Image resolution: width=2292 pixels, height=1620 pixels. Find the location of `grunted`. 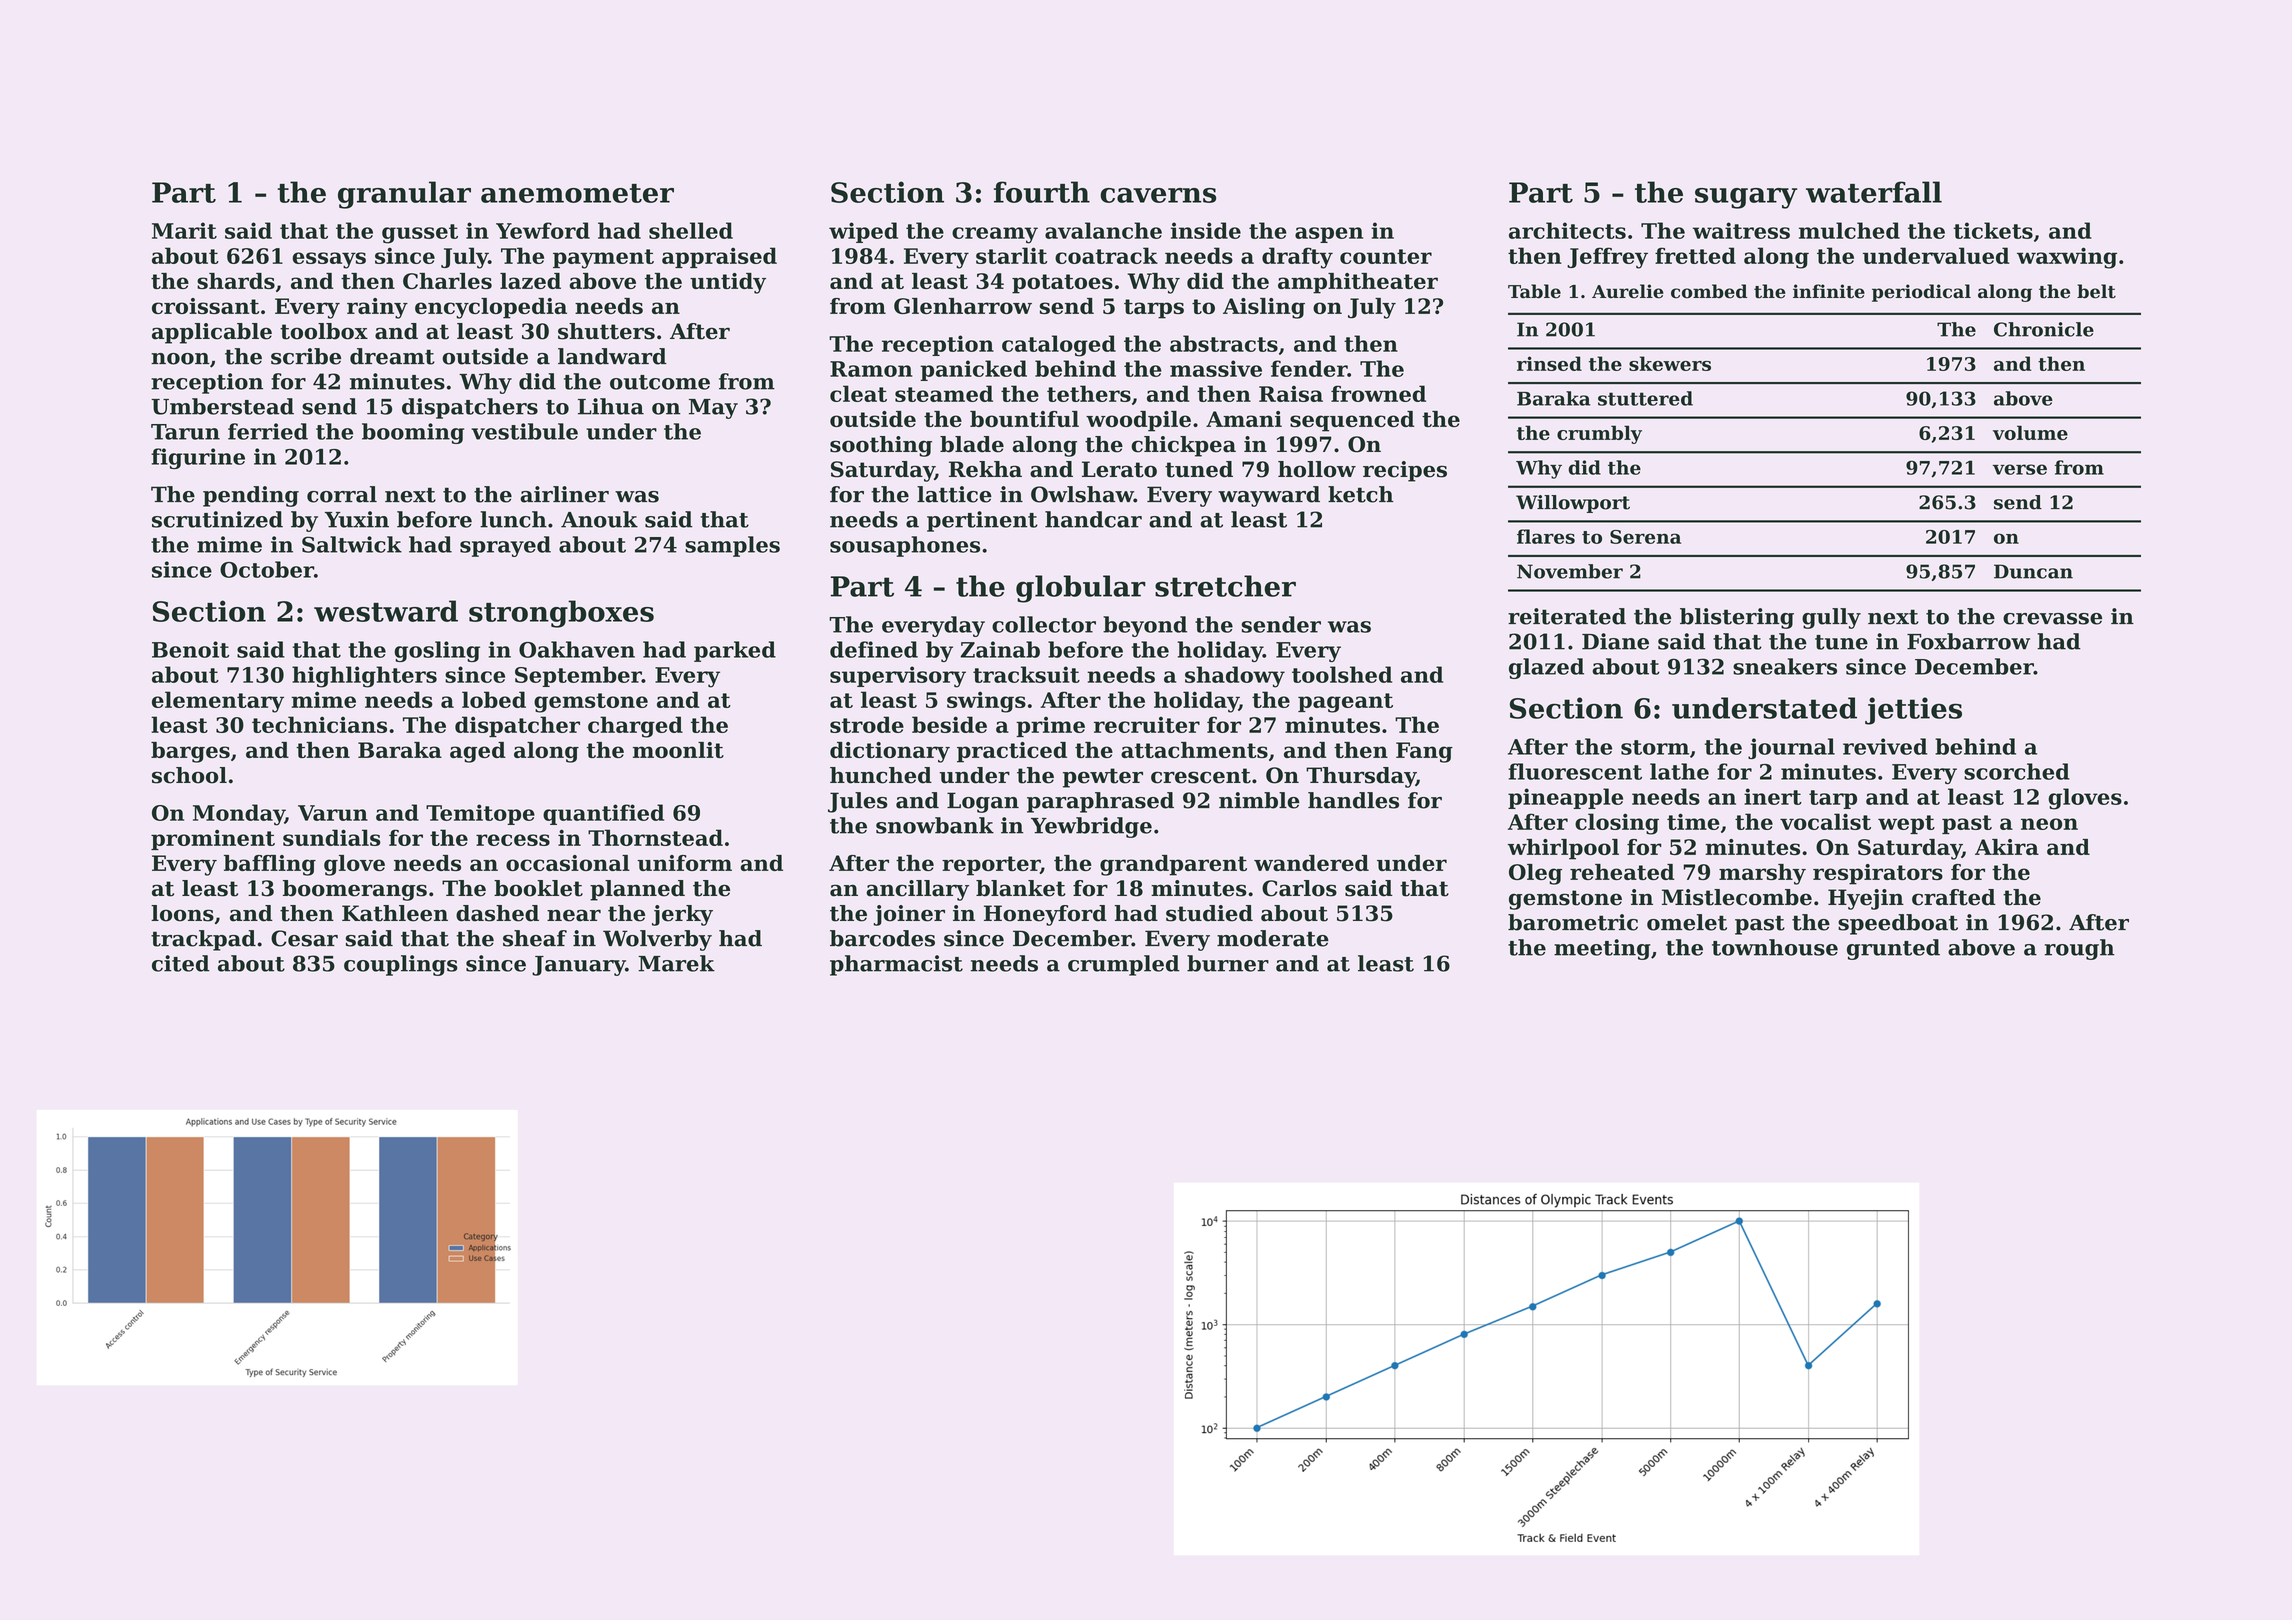

grunted is located at coordinates (1893, 949).
